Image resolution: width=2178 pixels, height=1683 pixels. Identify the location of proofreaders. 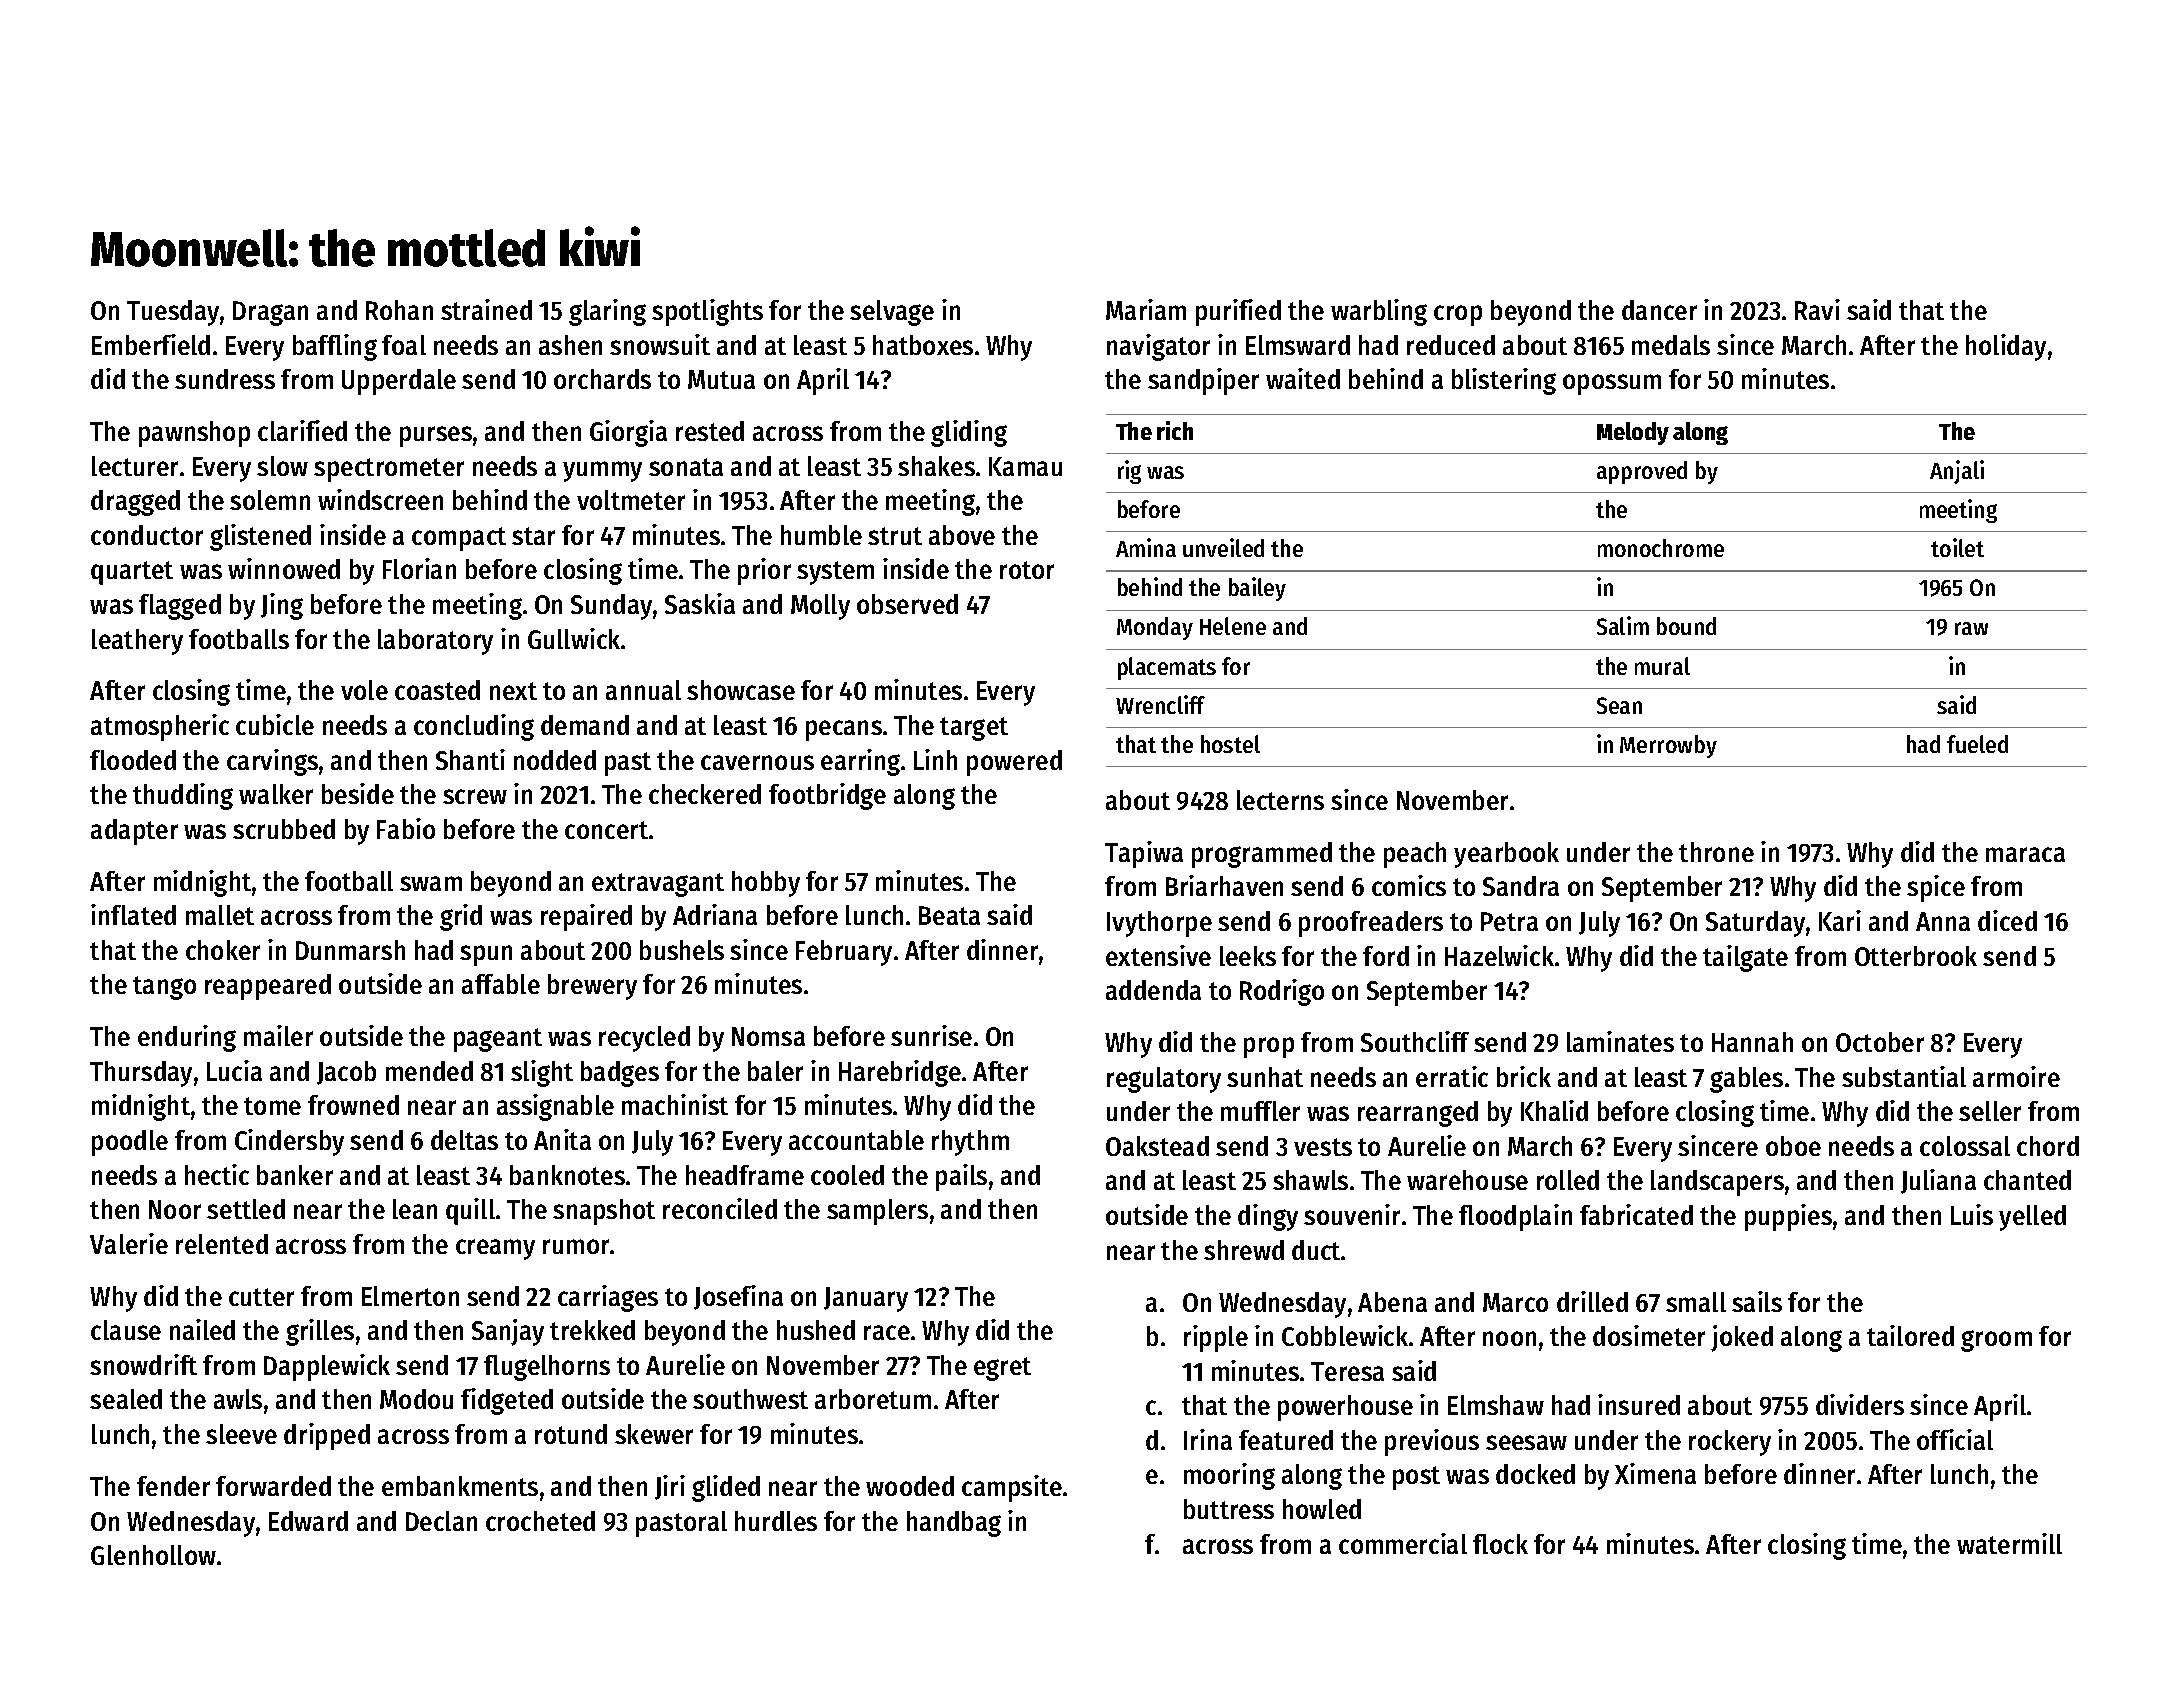
(1371, 924).
